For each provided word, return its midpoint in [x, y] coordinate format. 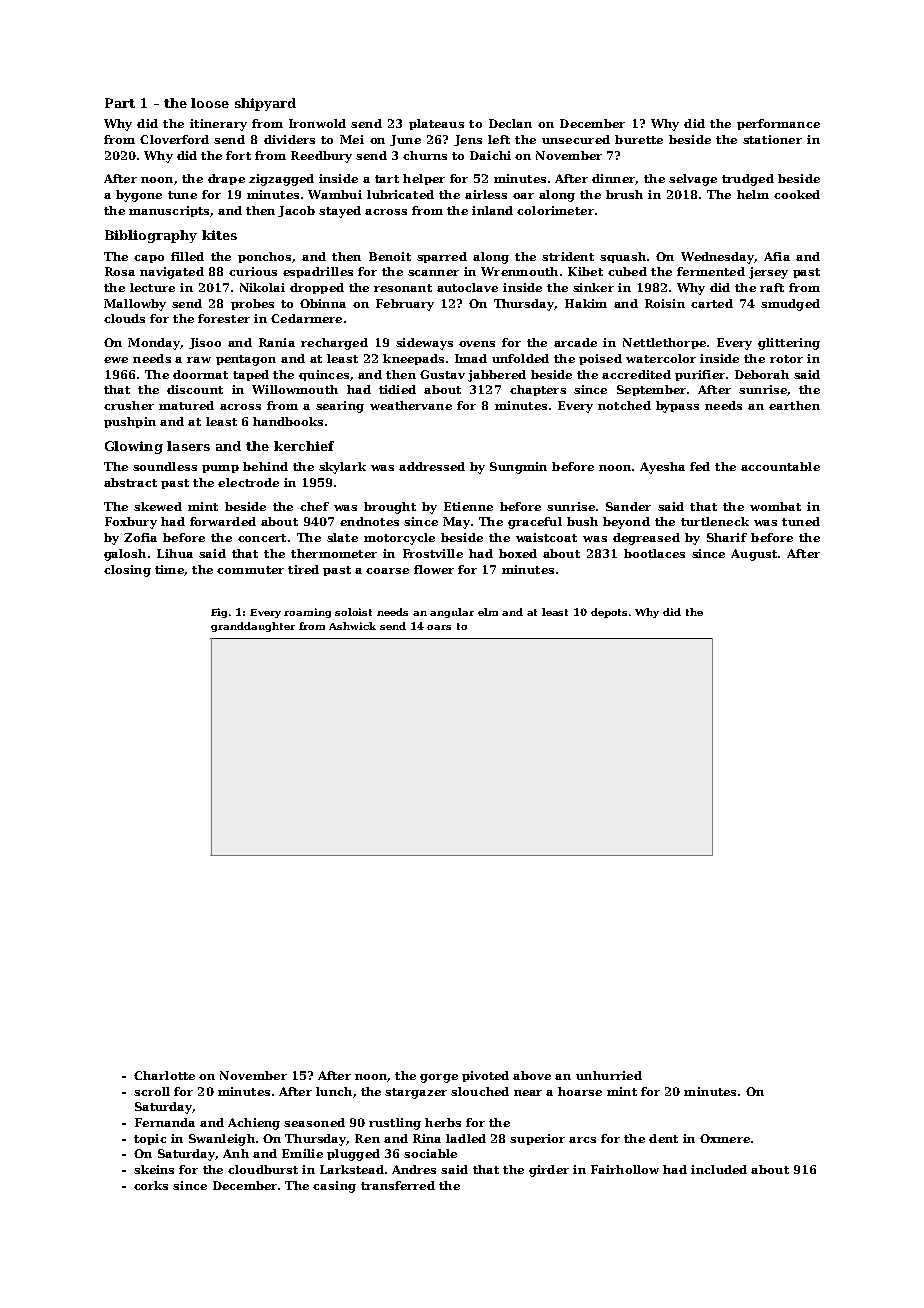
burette [639, 139]
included [719, 1169]
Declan [510, 123]
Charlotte [164, 1075]
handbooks [288, 421]
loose [210, 103]
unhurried [609, 1075]
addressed [432, 466]
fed [700, 466]
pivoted [485, 1076]
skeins [154, 1169]
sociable [430, 1153]
